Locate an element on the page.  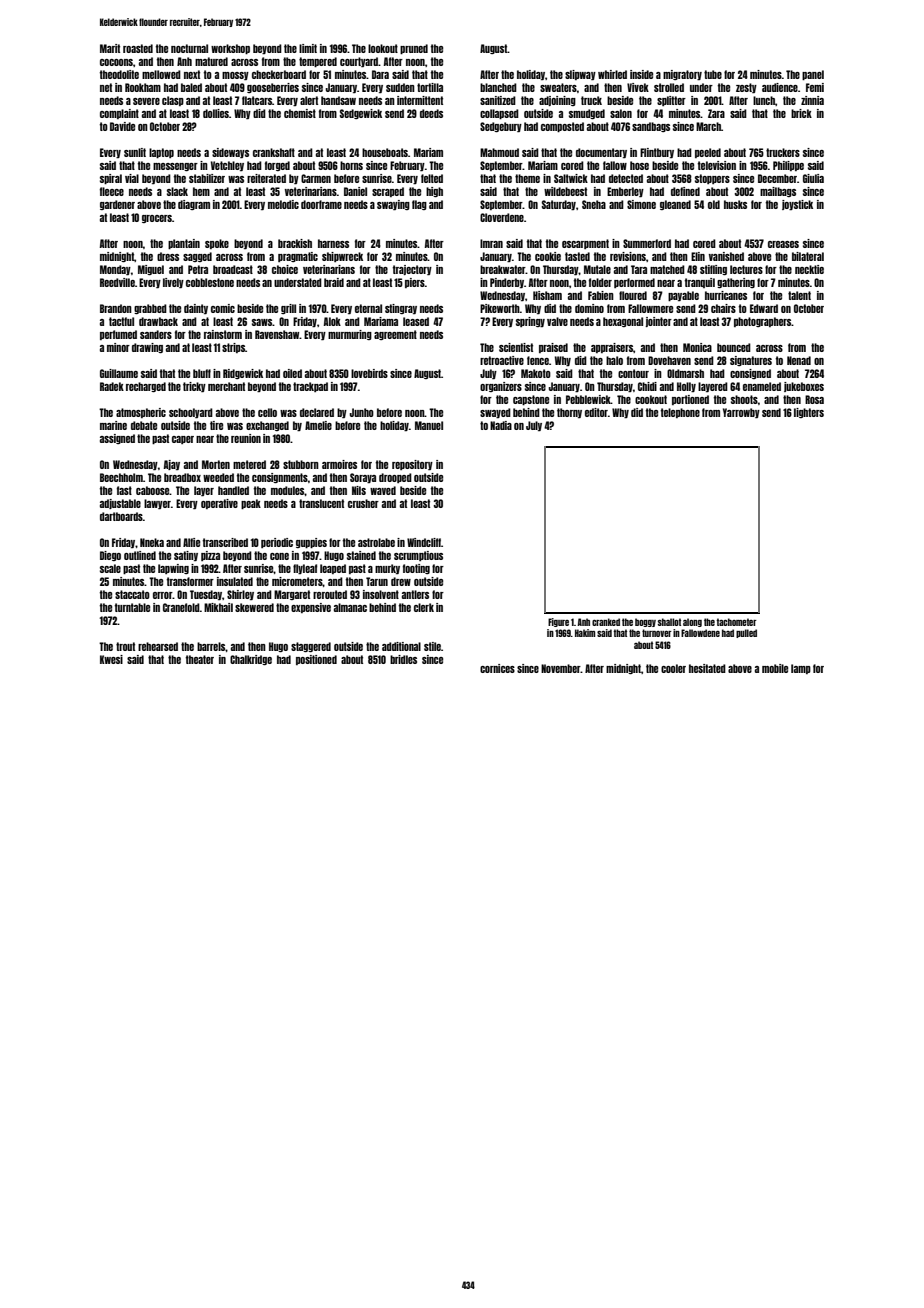
scraped is located at coordinates (388, 192).
